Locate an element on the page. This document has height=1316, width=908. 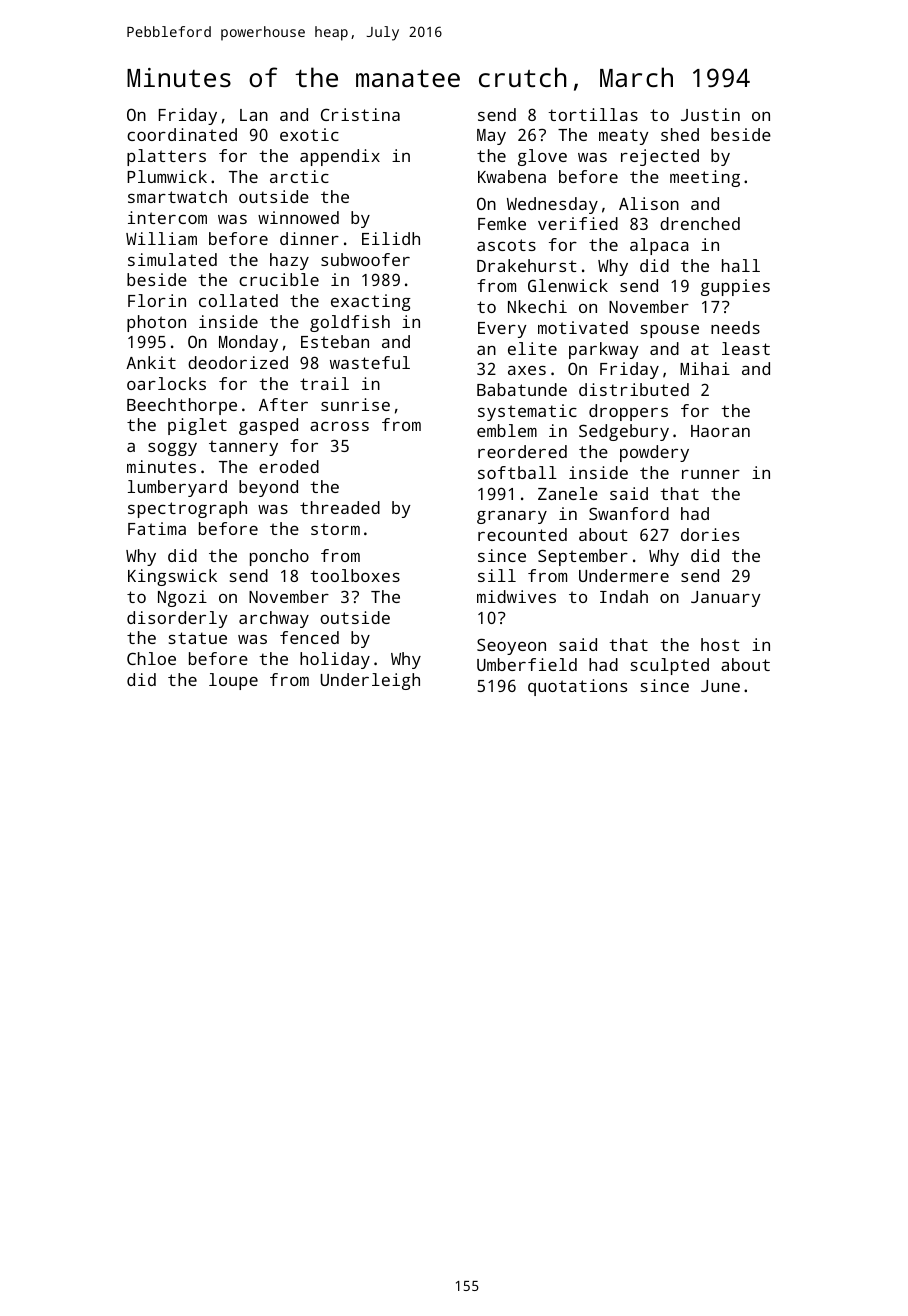
needs is located at coordinates (735, 327).
